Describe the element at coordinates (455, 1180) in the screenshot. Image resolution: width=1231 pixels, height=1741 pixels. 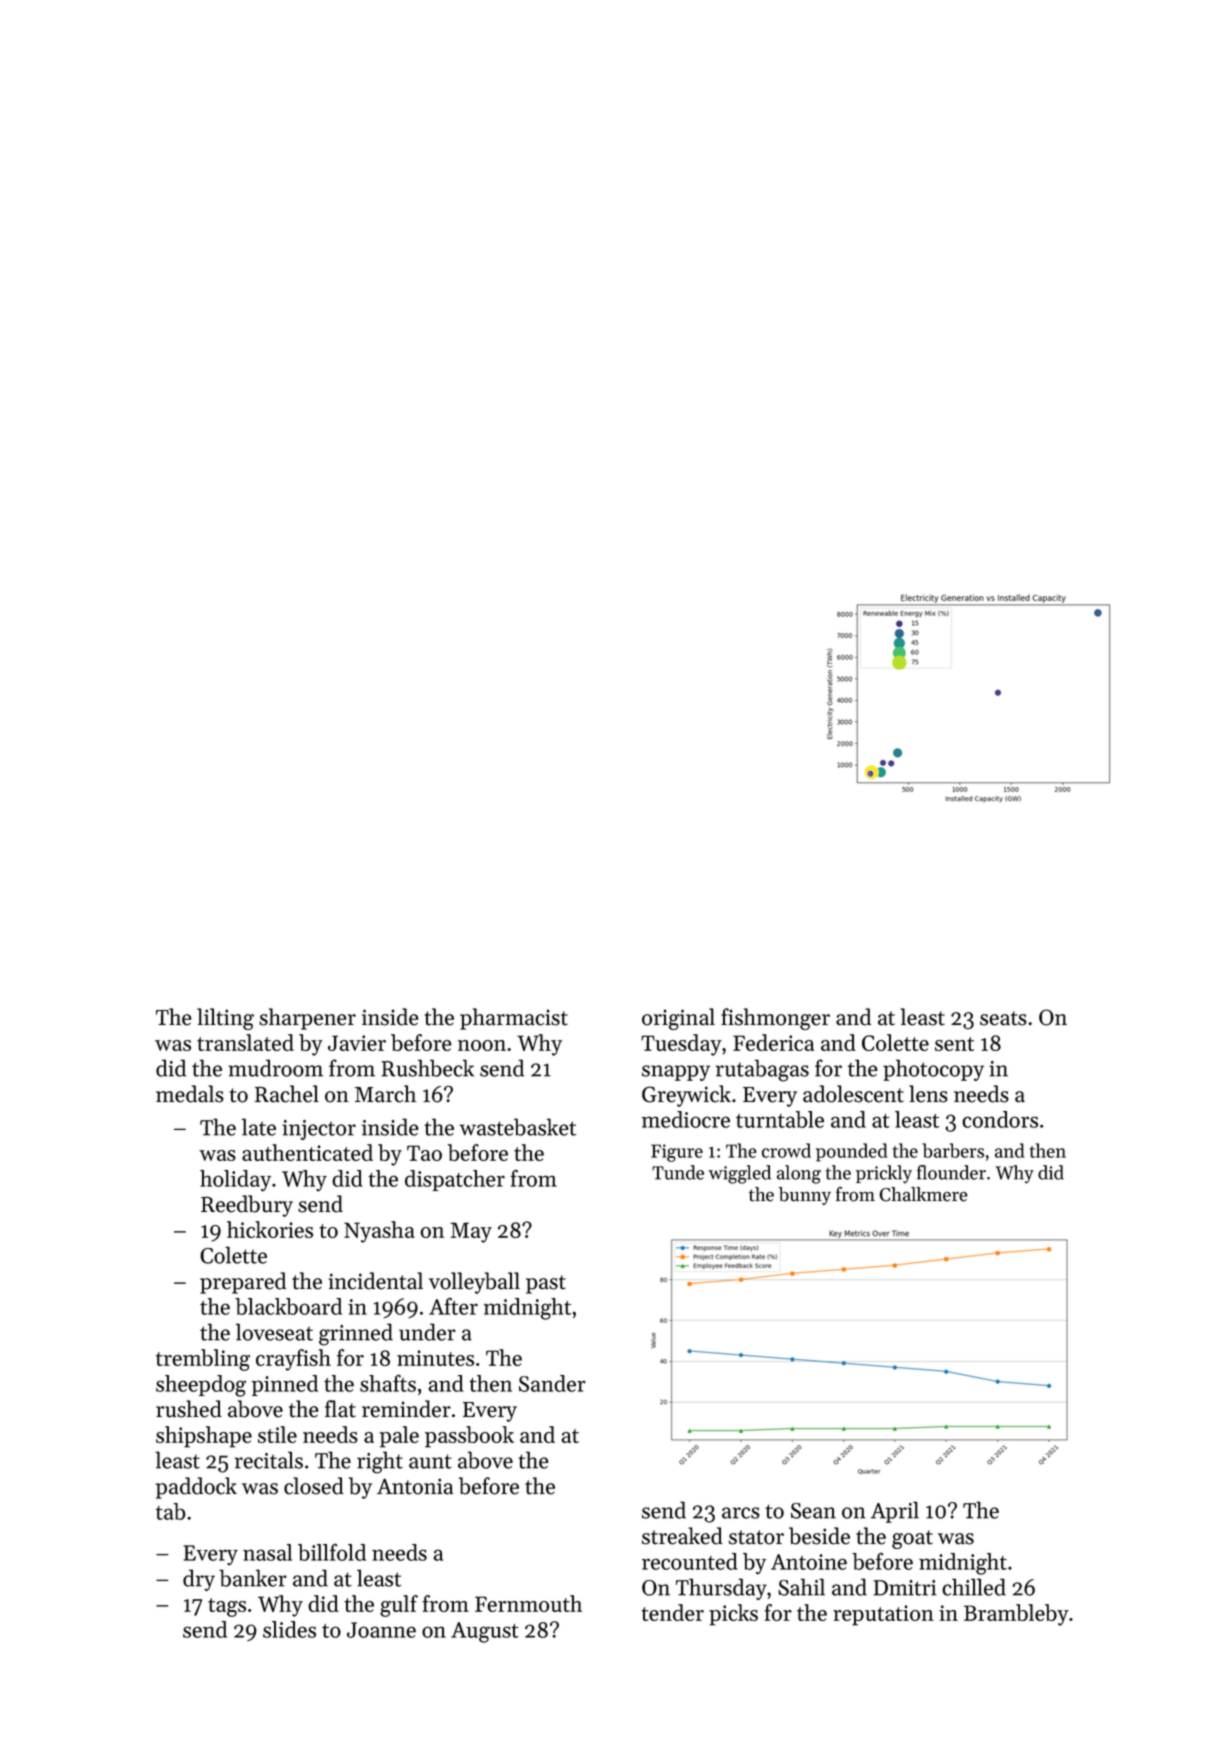
I see `dispatcher` at that location.
